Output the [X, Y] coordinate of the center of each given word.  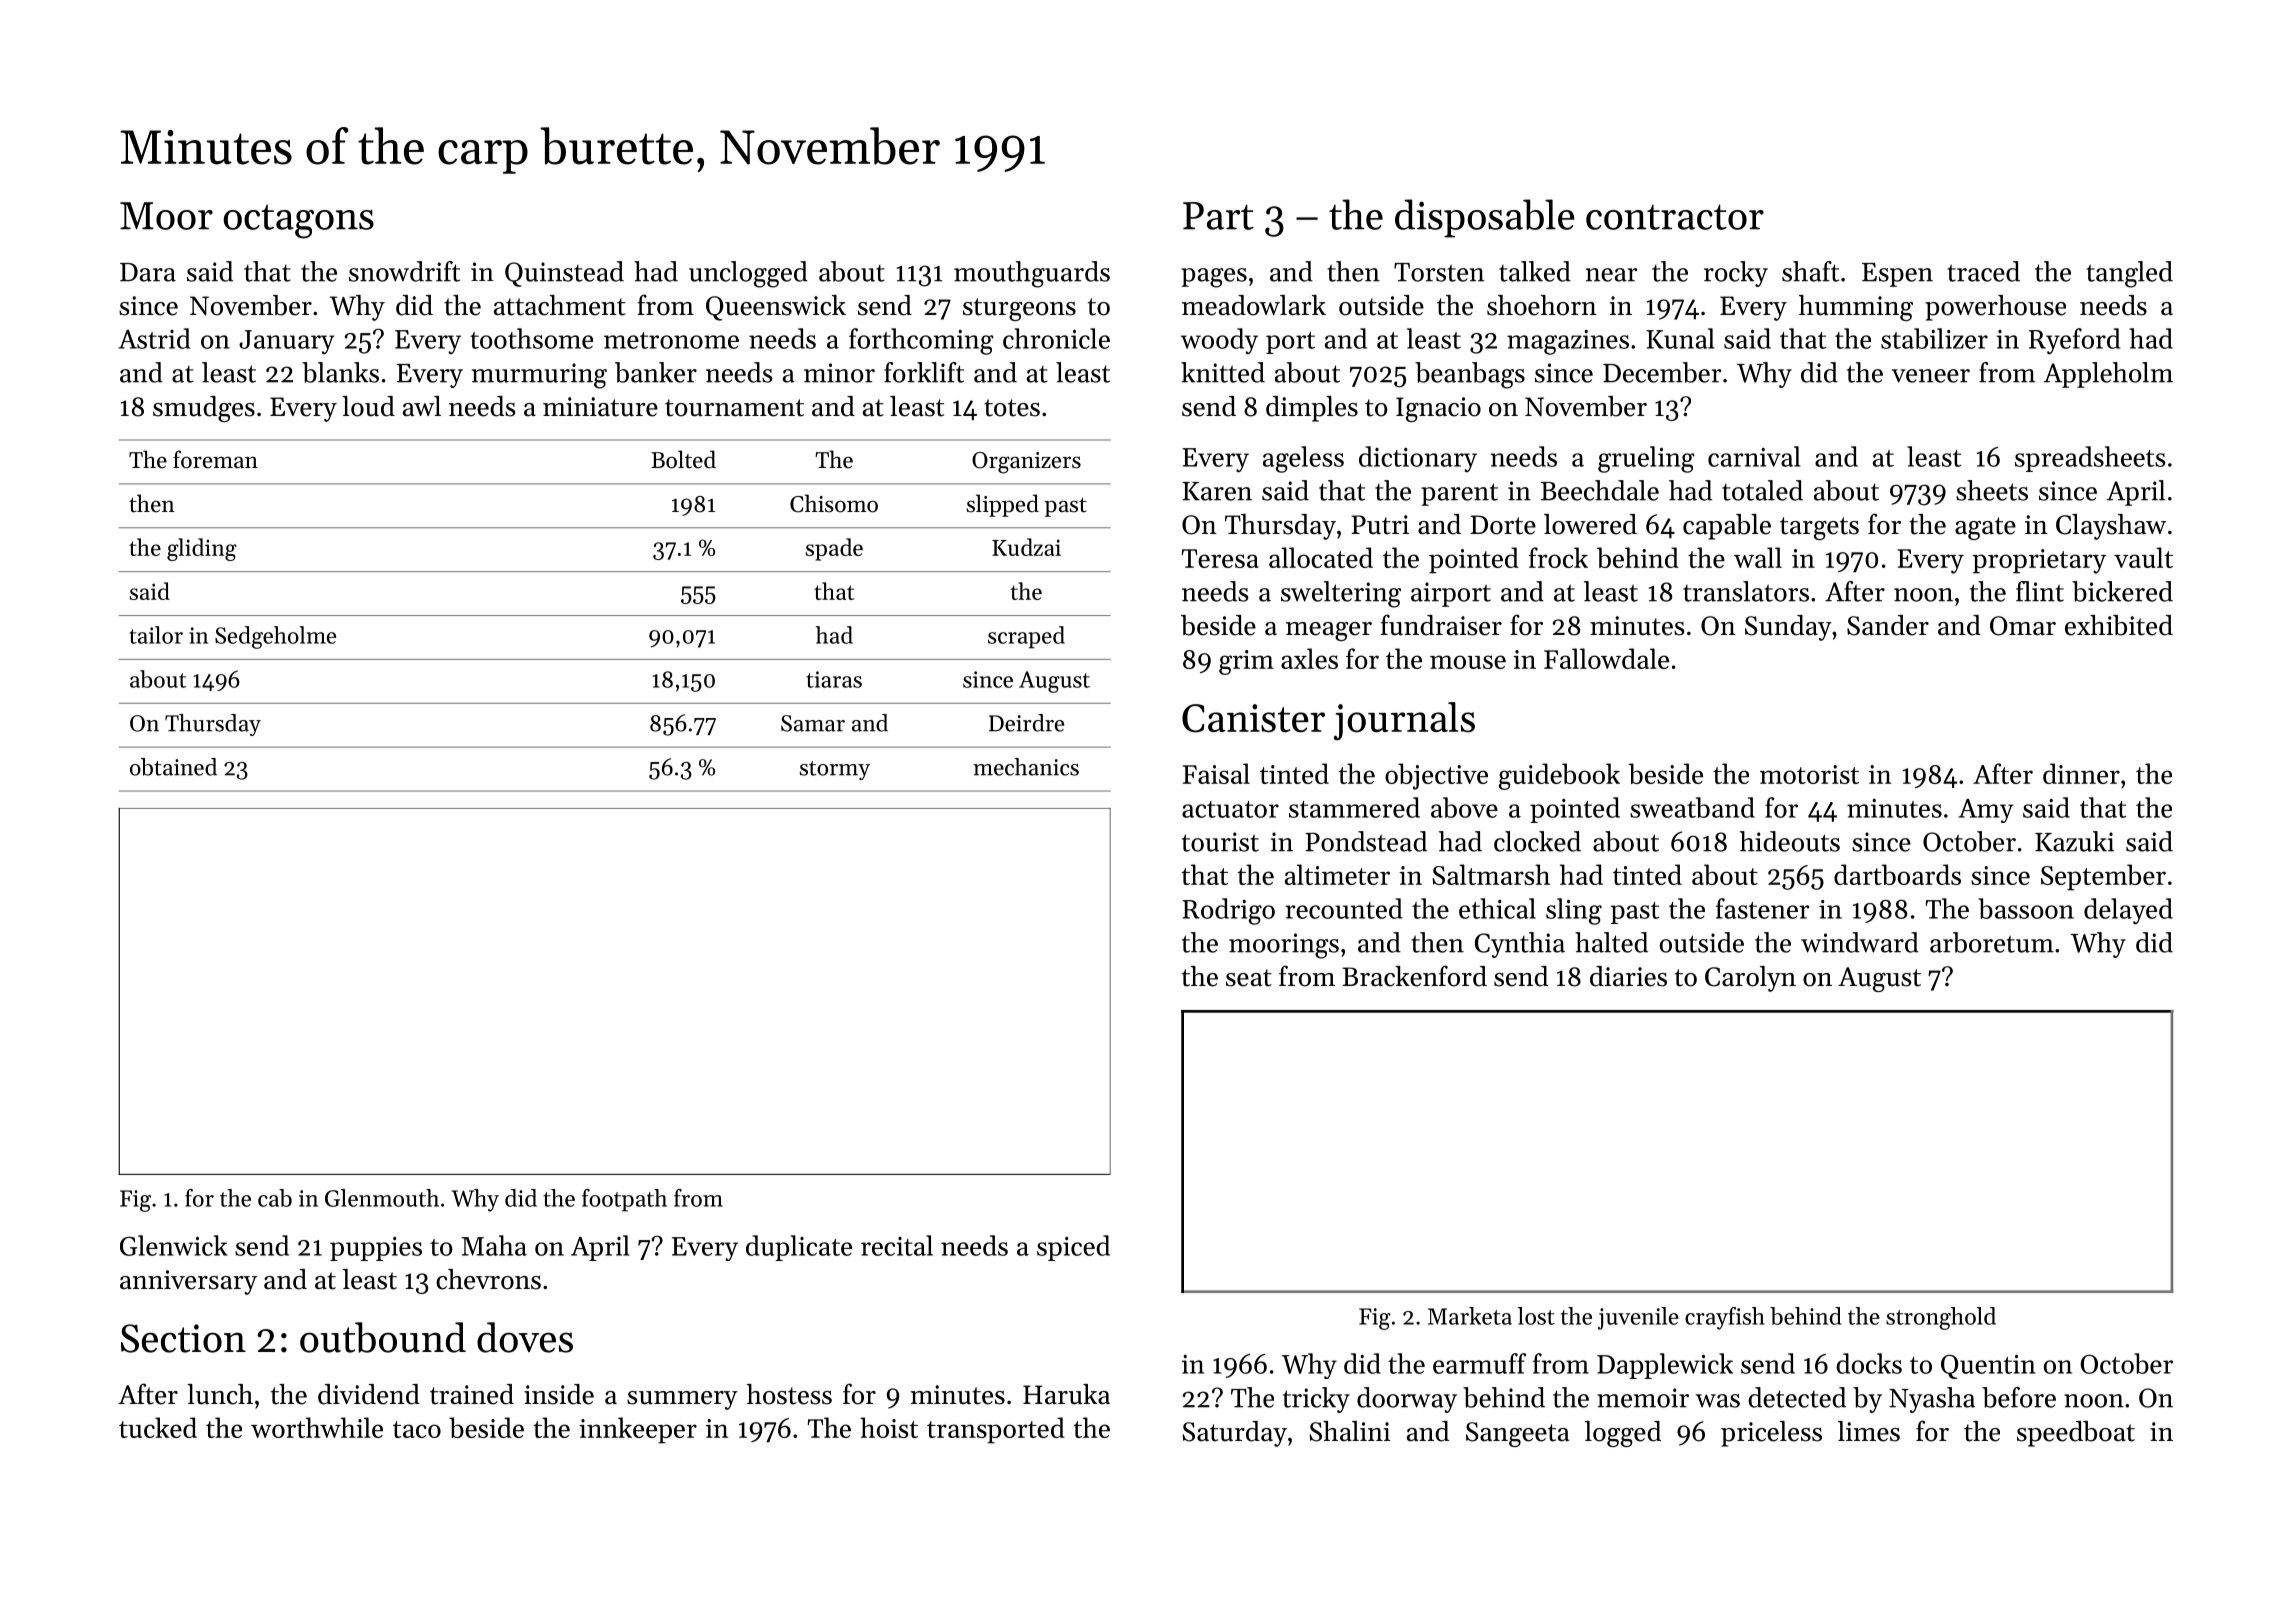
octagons [298, 222]
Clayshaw [2111, 527]
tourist [1220, 842]
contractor [1675, 217]
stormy [835, 770]
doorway [1407, 1400]
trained [472, 1394]
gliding [202, 549]
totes [1012, 408]
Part [1218, 216]
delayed [2128, 911]
